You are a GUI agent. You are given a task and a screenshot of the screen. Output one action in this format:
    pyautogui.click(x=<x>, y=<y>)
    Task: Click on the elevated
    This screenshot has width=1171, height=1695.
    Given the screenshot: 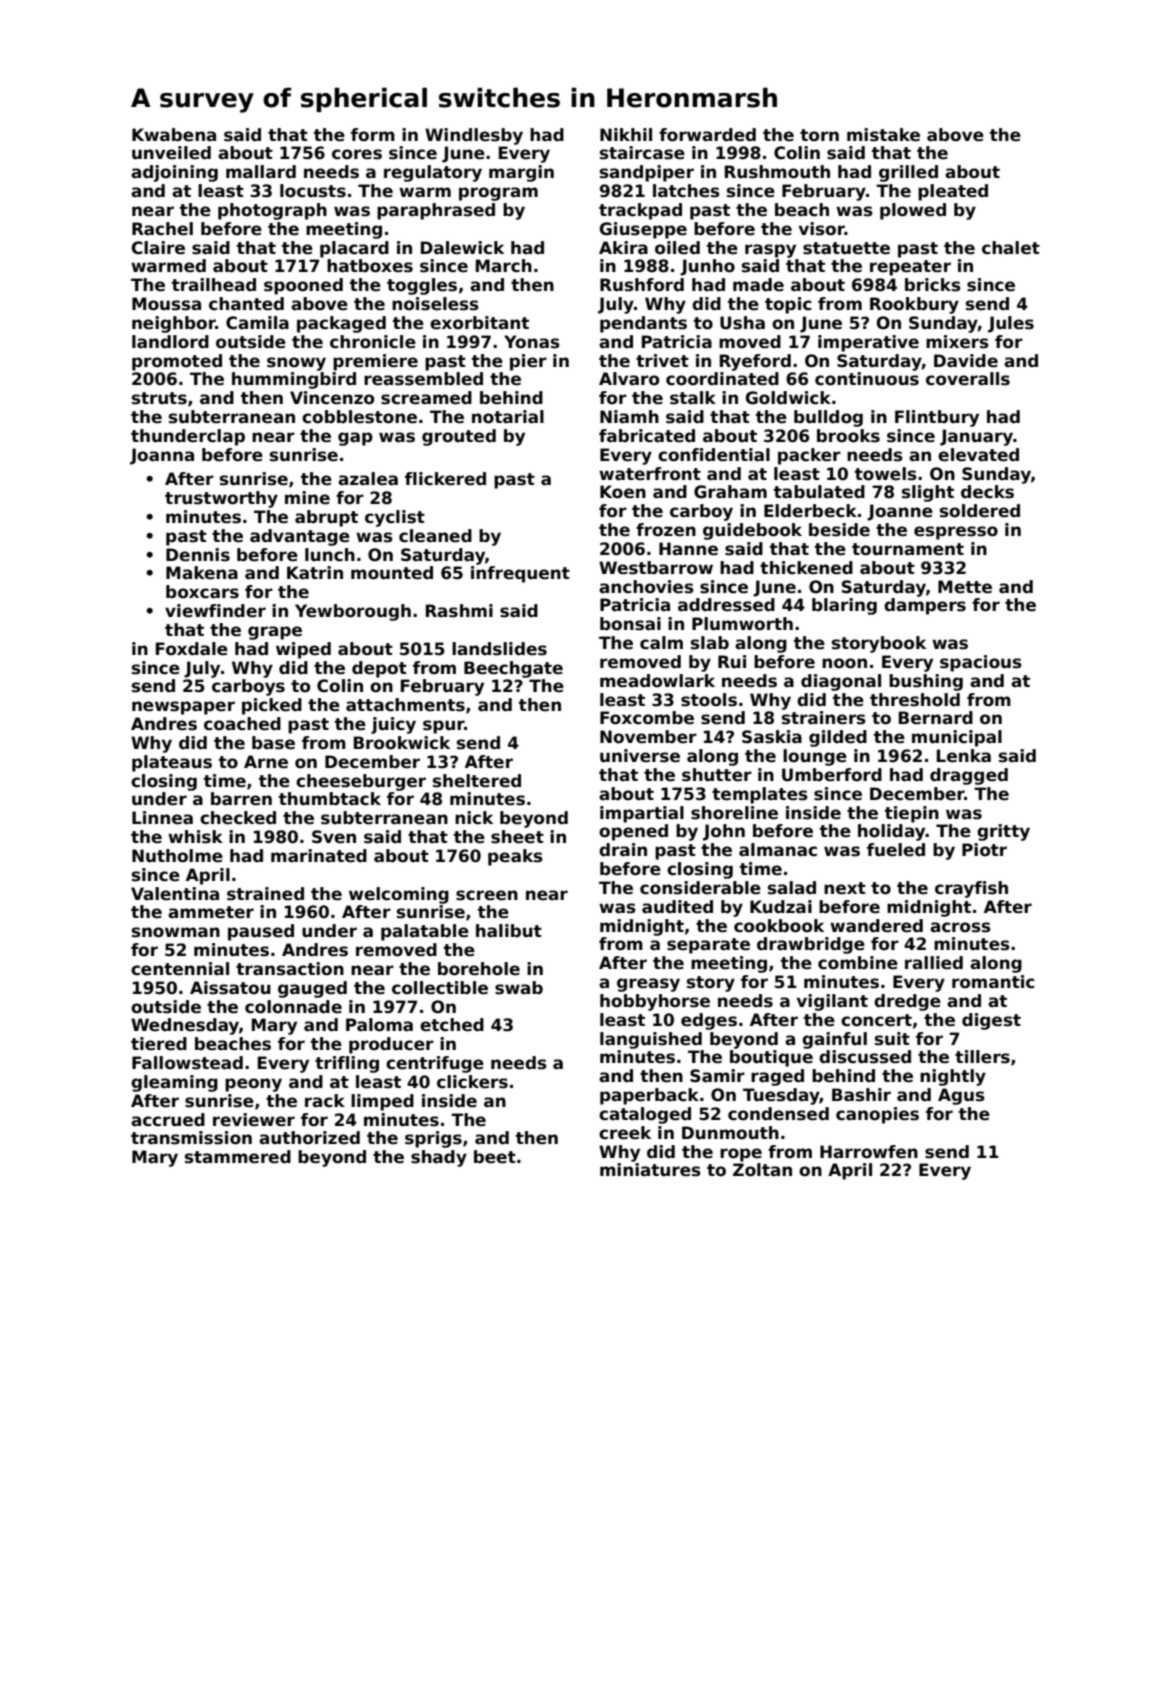 What is the action you would take?
    pyautogui.click(x=978, y=455)
